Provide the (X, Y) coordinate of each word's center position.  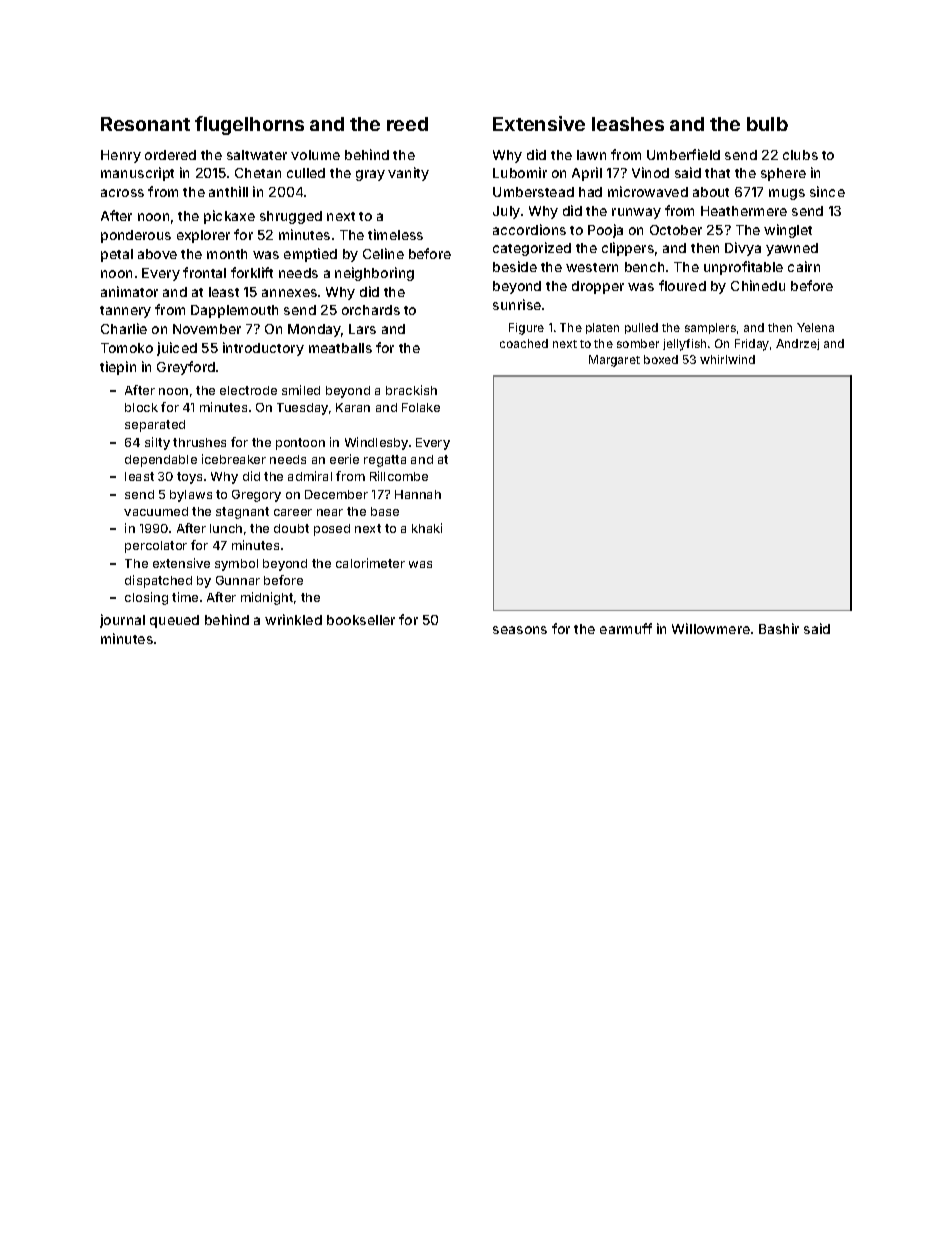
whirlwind (727, 359)
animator (129, 291)
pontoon (300, 444)
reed (407, 124)
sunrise (517, 304)
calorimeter (370, 563)
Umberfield (683, 154)
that (717, 173)
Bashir (779, 628)
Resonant (145, 124)
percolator (156, 547)
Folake (421, 407)
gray (370, 175)
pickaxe (229, 217)
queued (174, 621)
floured (682, 285)
